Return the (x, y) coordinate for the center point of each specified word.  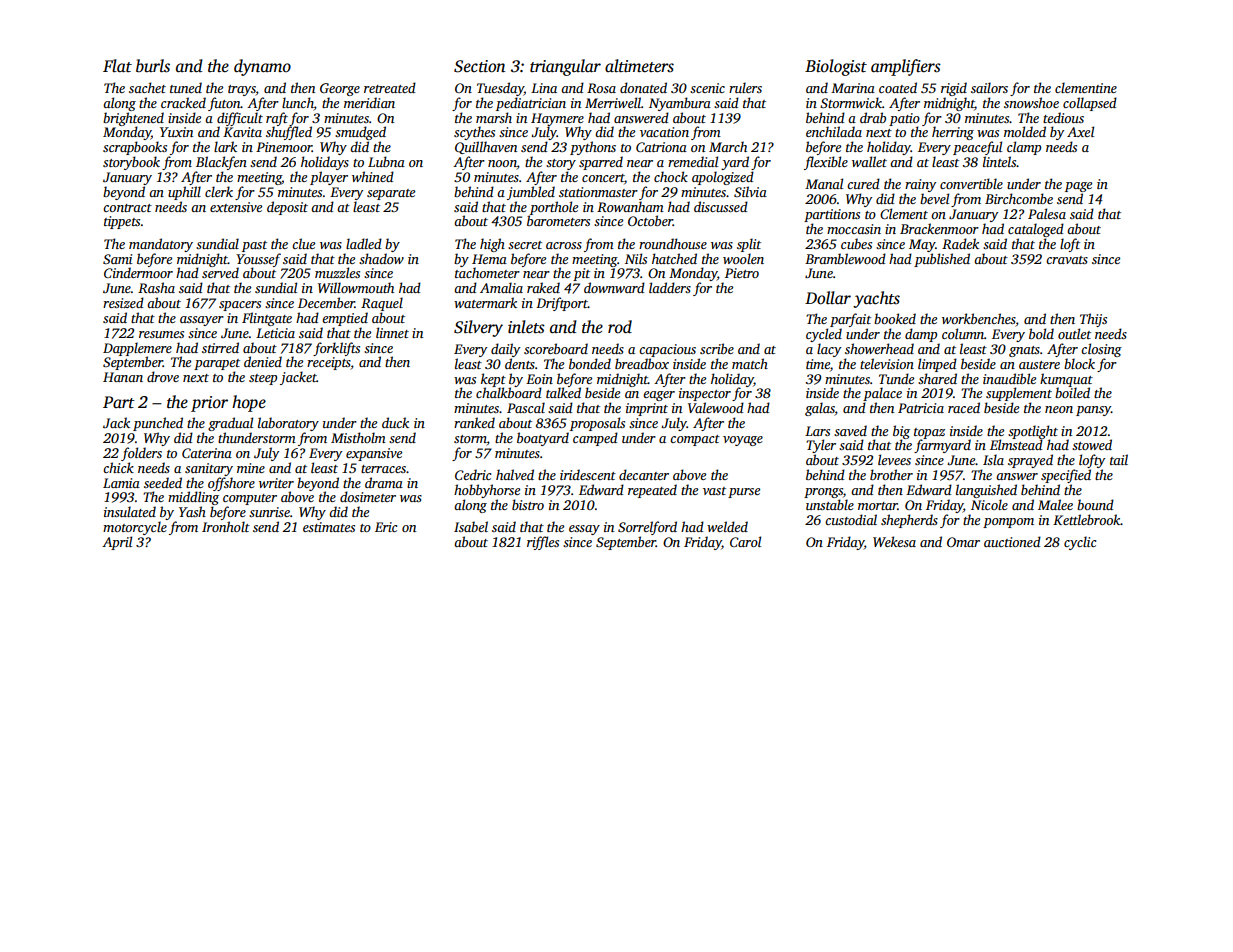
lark (225, 146)
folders (141, 454)
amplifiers (906, 67)
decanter (644, 474)
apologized (723, 178)
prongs (823, 493)
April (117, 543)
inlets (526, 327)
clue (303, 243)
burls (153, 66)
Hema (489, 259)
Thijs (1093, 320)
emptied (345, 319)
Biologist (836, 67)
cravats (1067, 260)
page (1078, 187)
